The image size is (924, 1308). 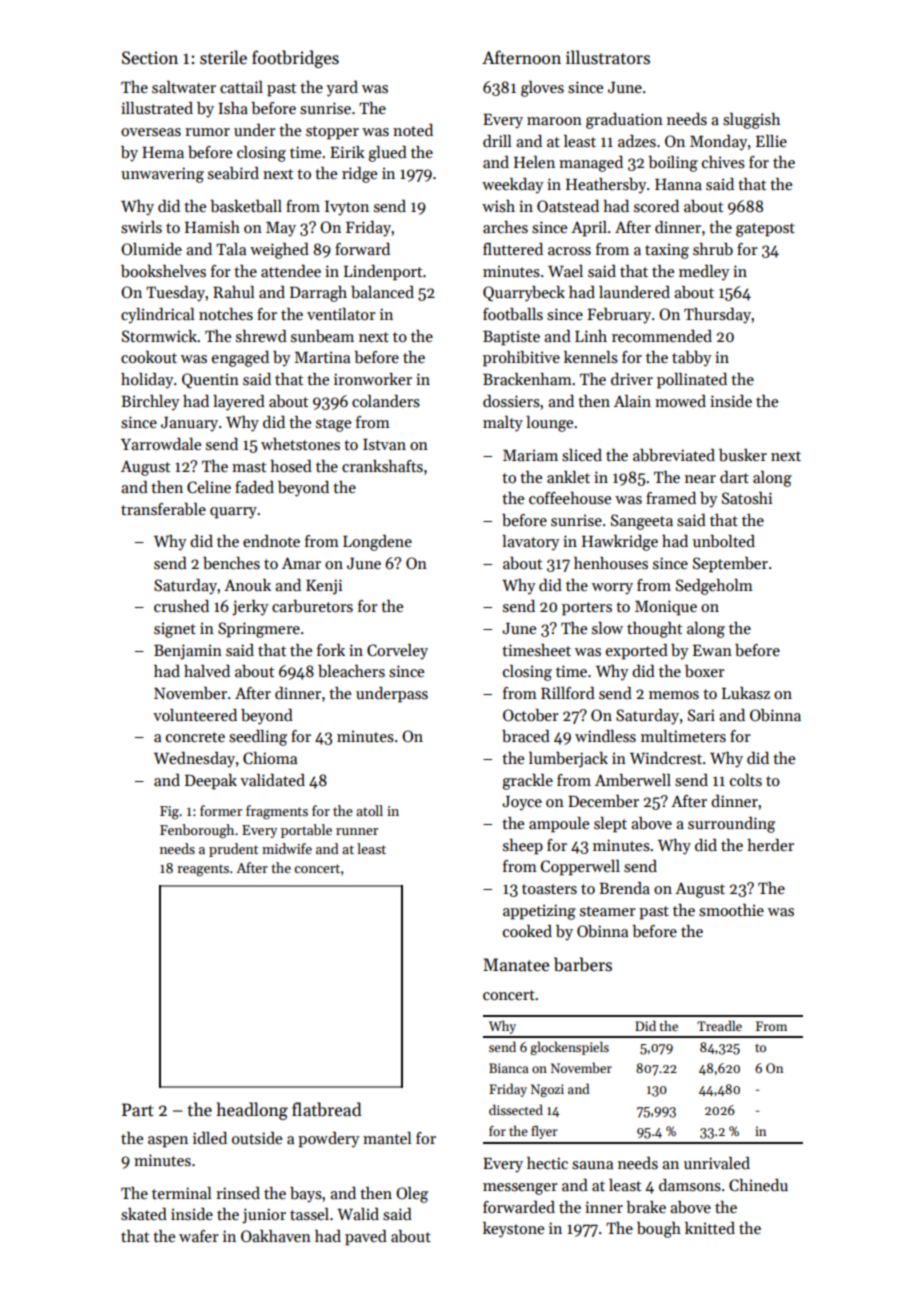 What do you see at coordinates (751, 121) in the image?
I see `sluggish` at bounding box center [751, 121].
